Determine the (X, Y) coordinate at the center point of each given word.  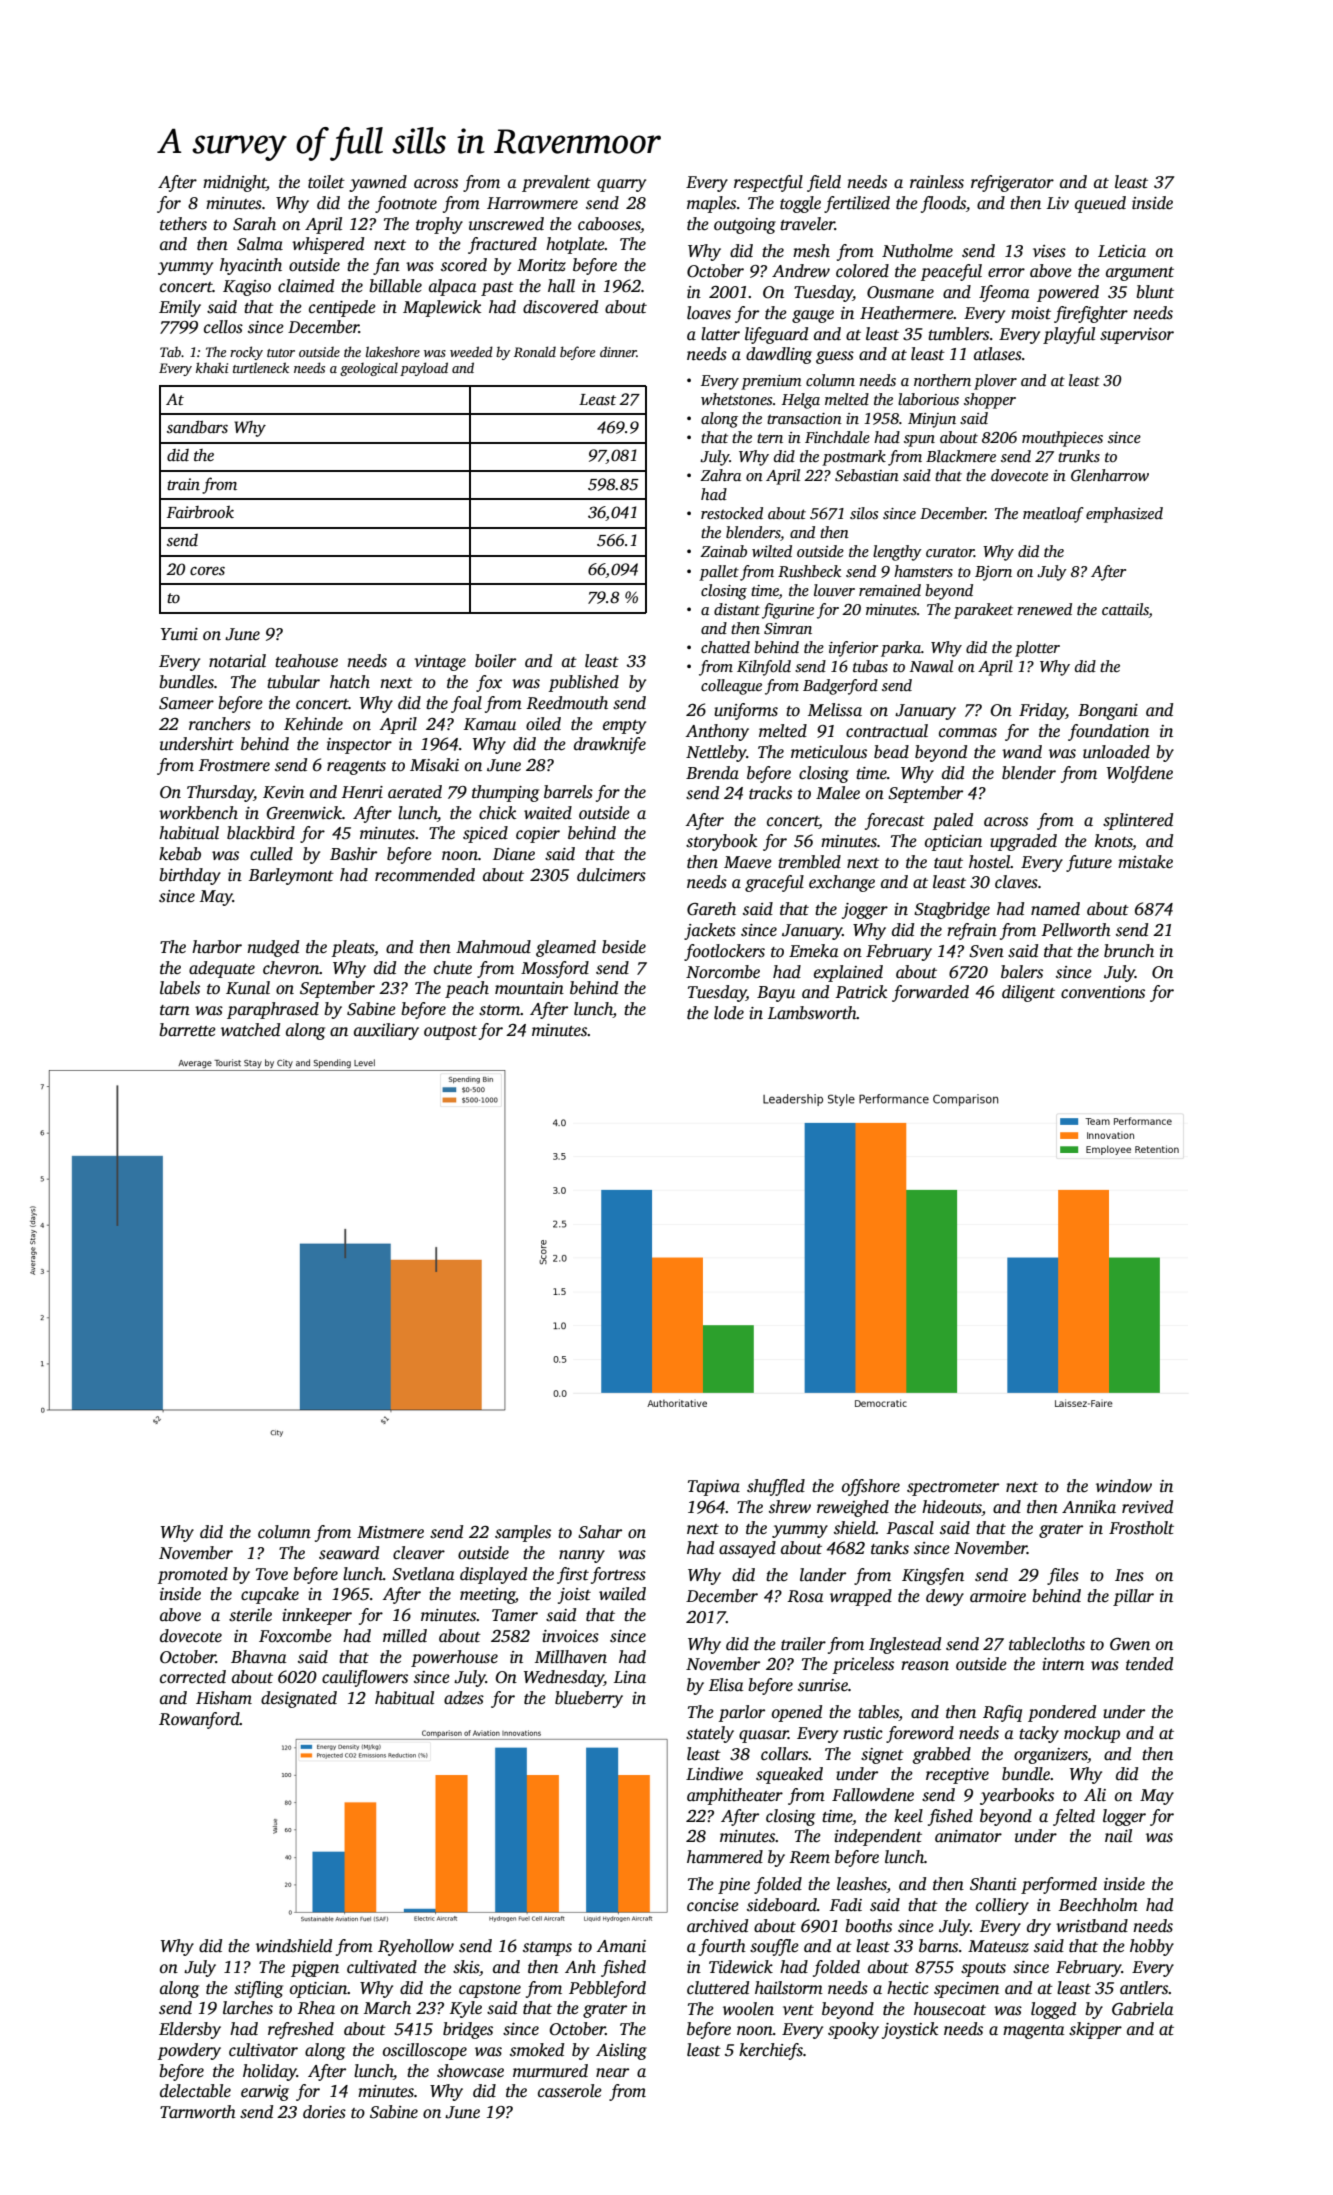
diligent (1028, 993)
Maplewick (442, 308)
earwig (265, 2093)
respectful (768, 183)
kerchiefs (771, 2051)
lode (729, 1012)
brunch (1129, 951)
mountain (529, 988)
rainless (937, 182)
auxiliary (386, 1031)
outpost (450, 1033)
